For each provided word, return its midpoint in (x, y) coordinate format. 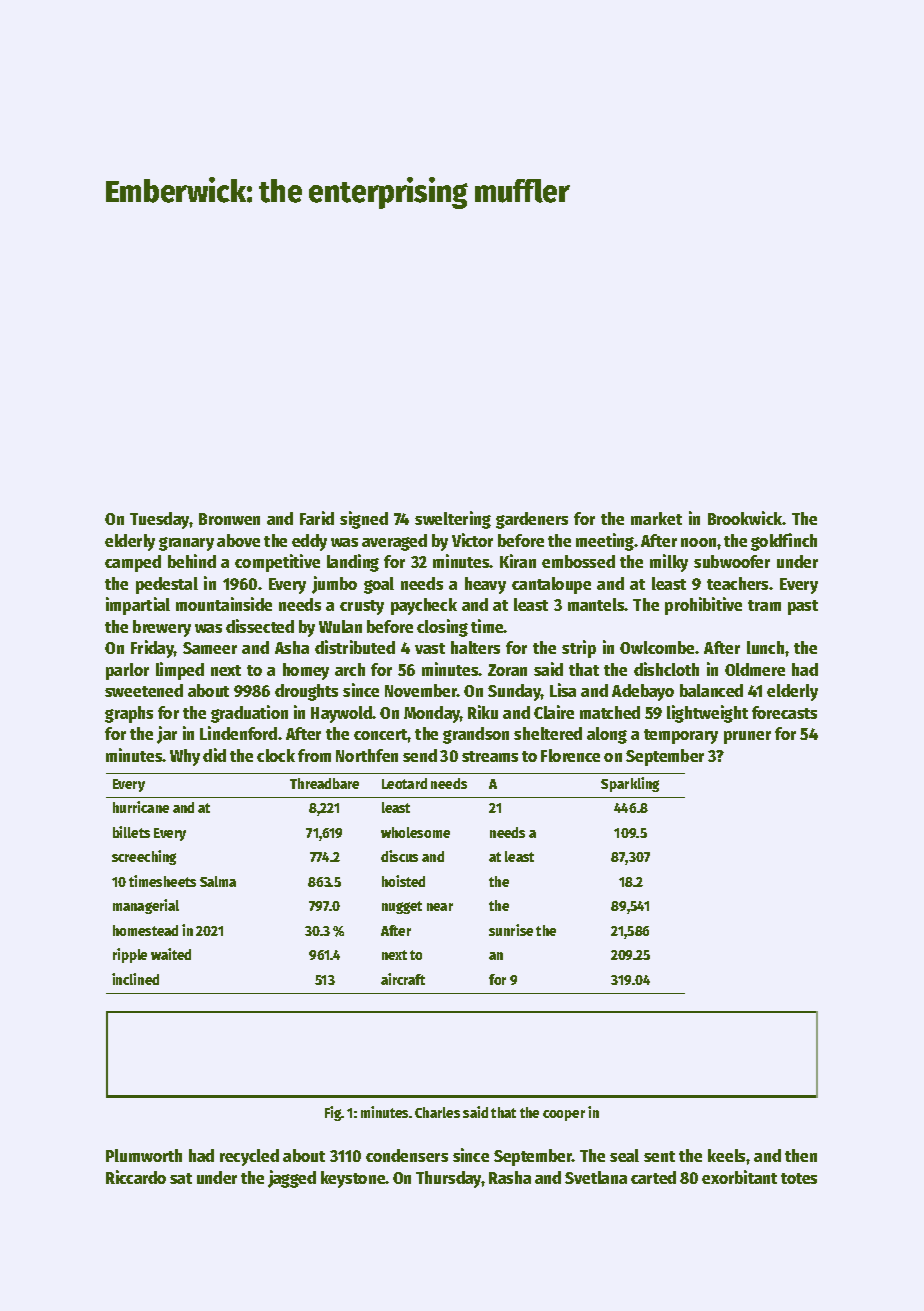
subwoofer (732, 561)
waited (171, 954)
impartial (138, 606)
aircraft (403, 979)
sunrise (511, 930)
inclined (135, 979)
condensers (407, 1155)
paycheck (424, 606)
